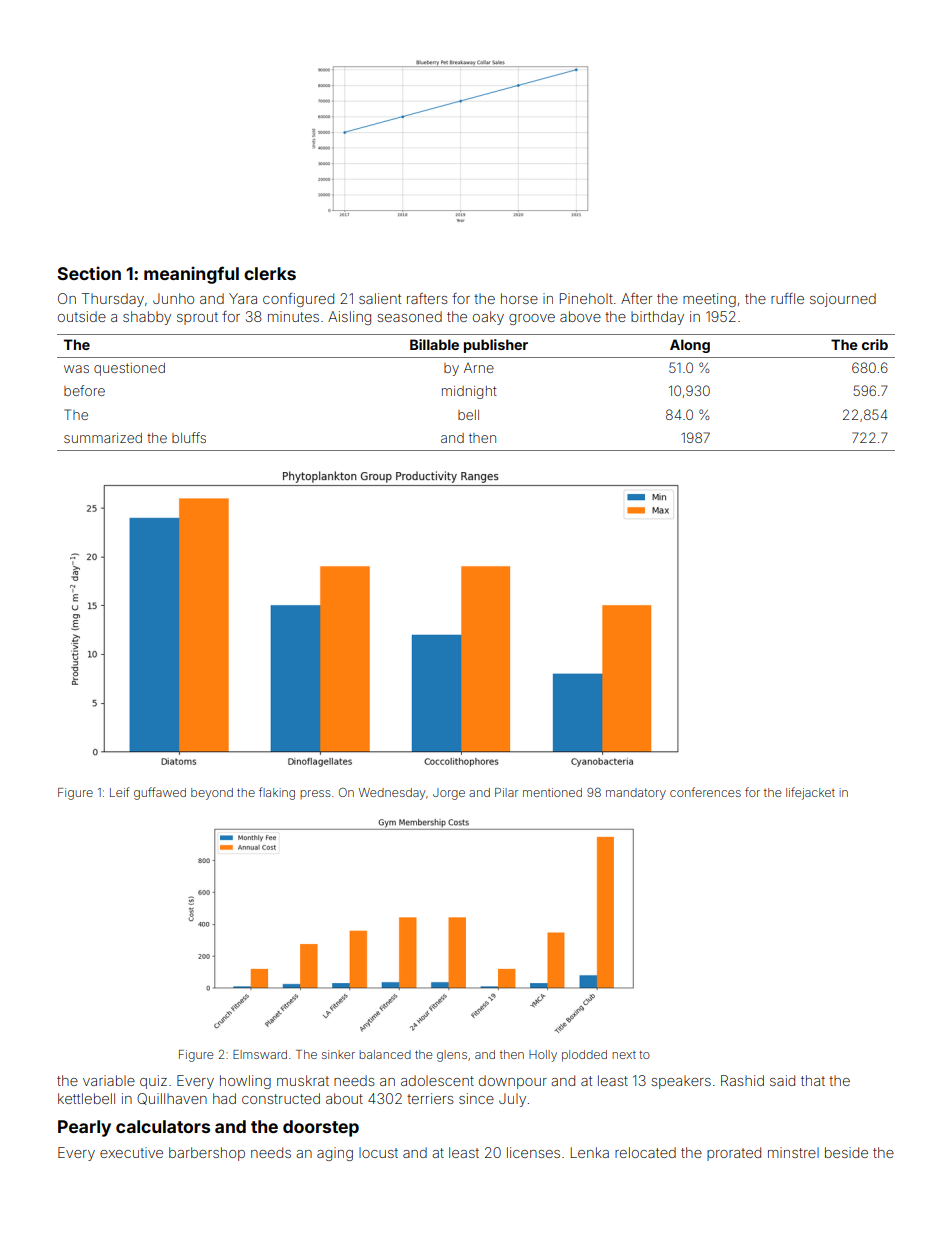 The height and width of the document is (1233, 952). Describe the element at coordinates (197, 318) in the document. I see `sprout` at that location.
